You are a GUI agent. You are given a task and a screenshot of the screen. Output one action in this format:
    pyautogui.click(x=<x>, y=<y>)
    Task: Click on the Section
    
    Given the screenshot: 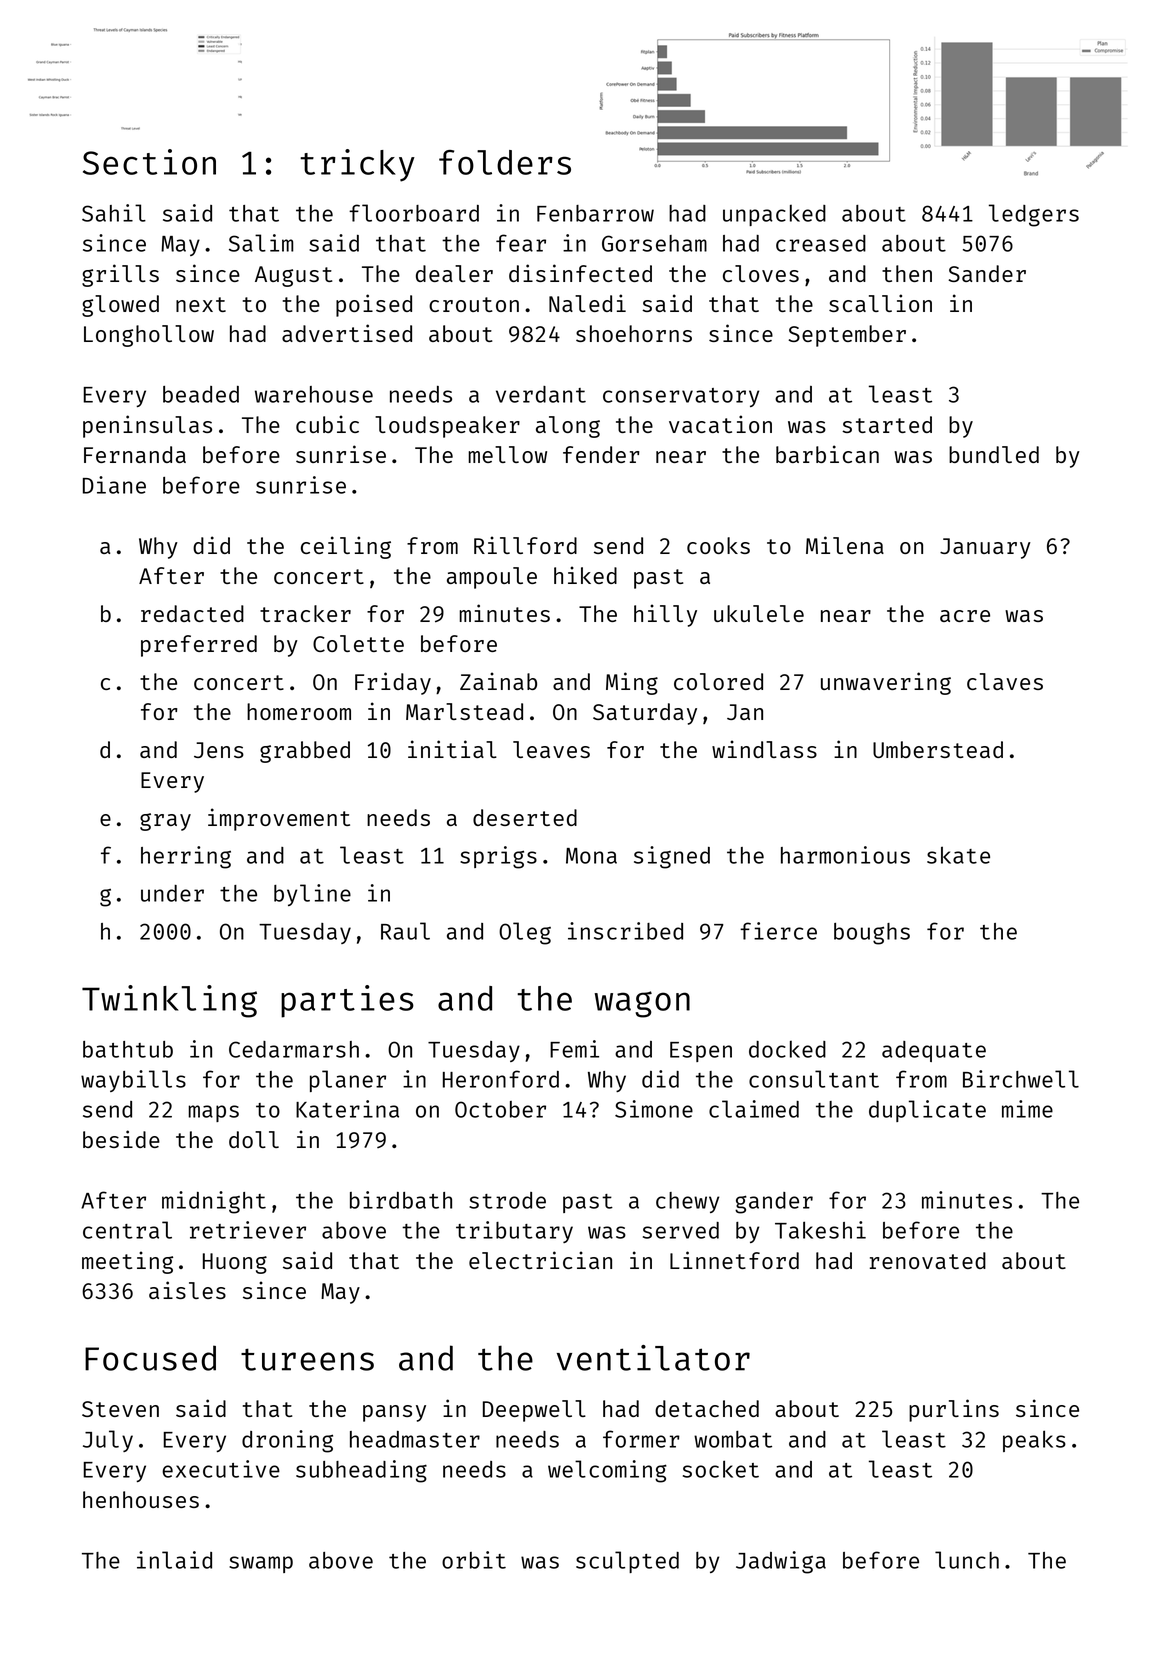 What is the action you would take?
    pyautogui.click(x=149, y=162)
